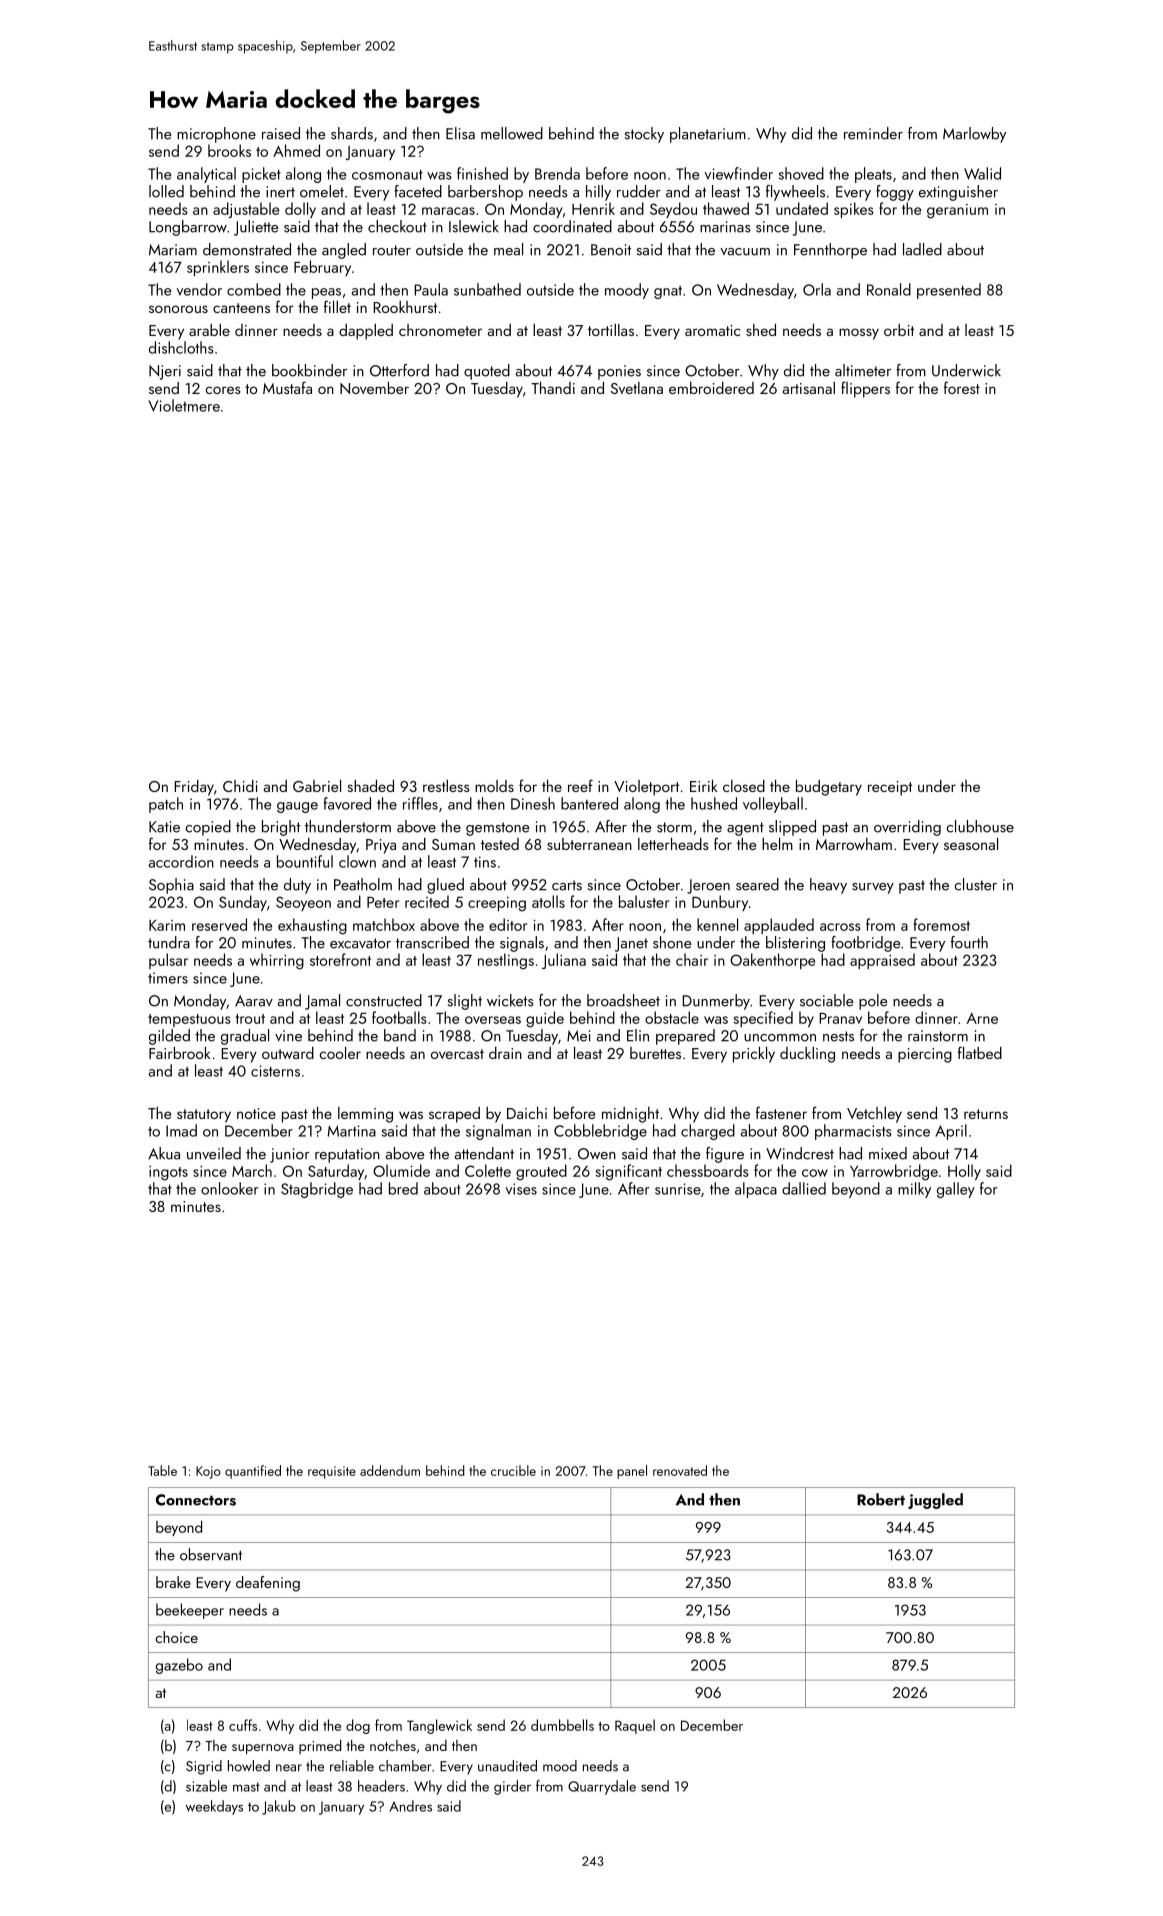 The width and height of the page is (1163, 1916). I want to click on Sigrid, so click(204, 1767).
